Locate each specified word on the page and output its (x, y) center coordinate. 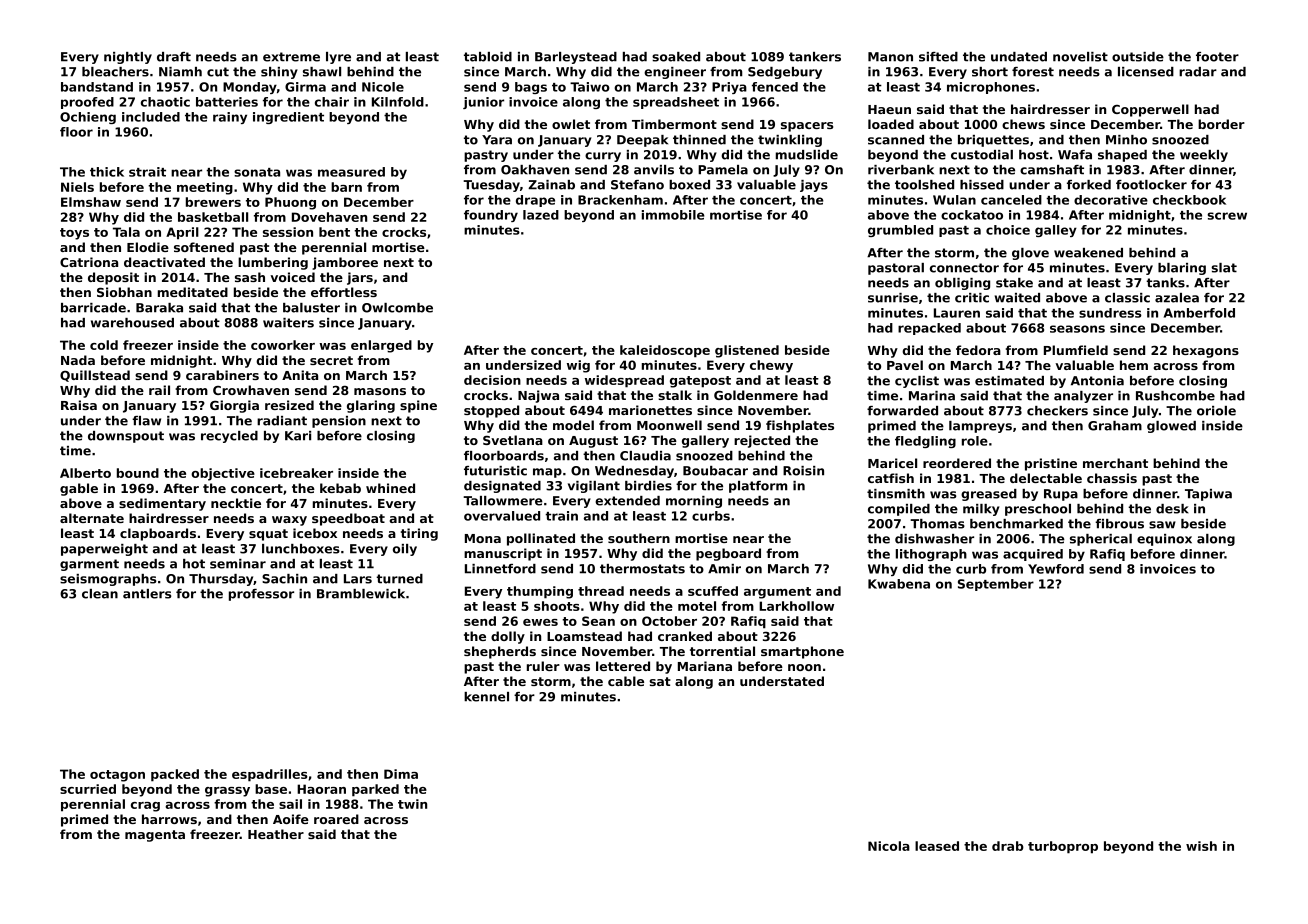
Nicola (889, 846)
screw (1227, 216)
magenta (155, 836)
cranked (685, 636)
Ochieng (88, 118)
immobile (673, 215)
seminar (238, 564)
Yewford (1056, 569)
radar (1198, 72)
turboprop (1063, 847)
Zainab (551, 185)
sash (250, 277)
